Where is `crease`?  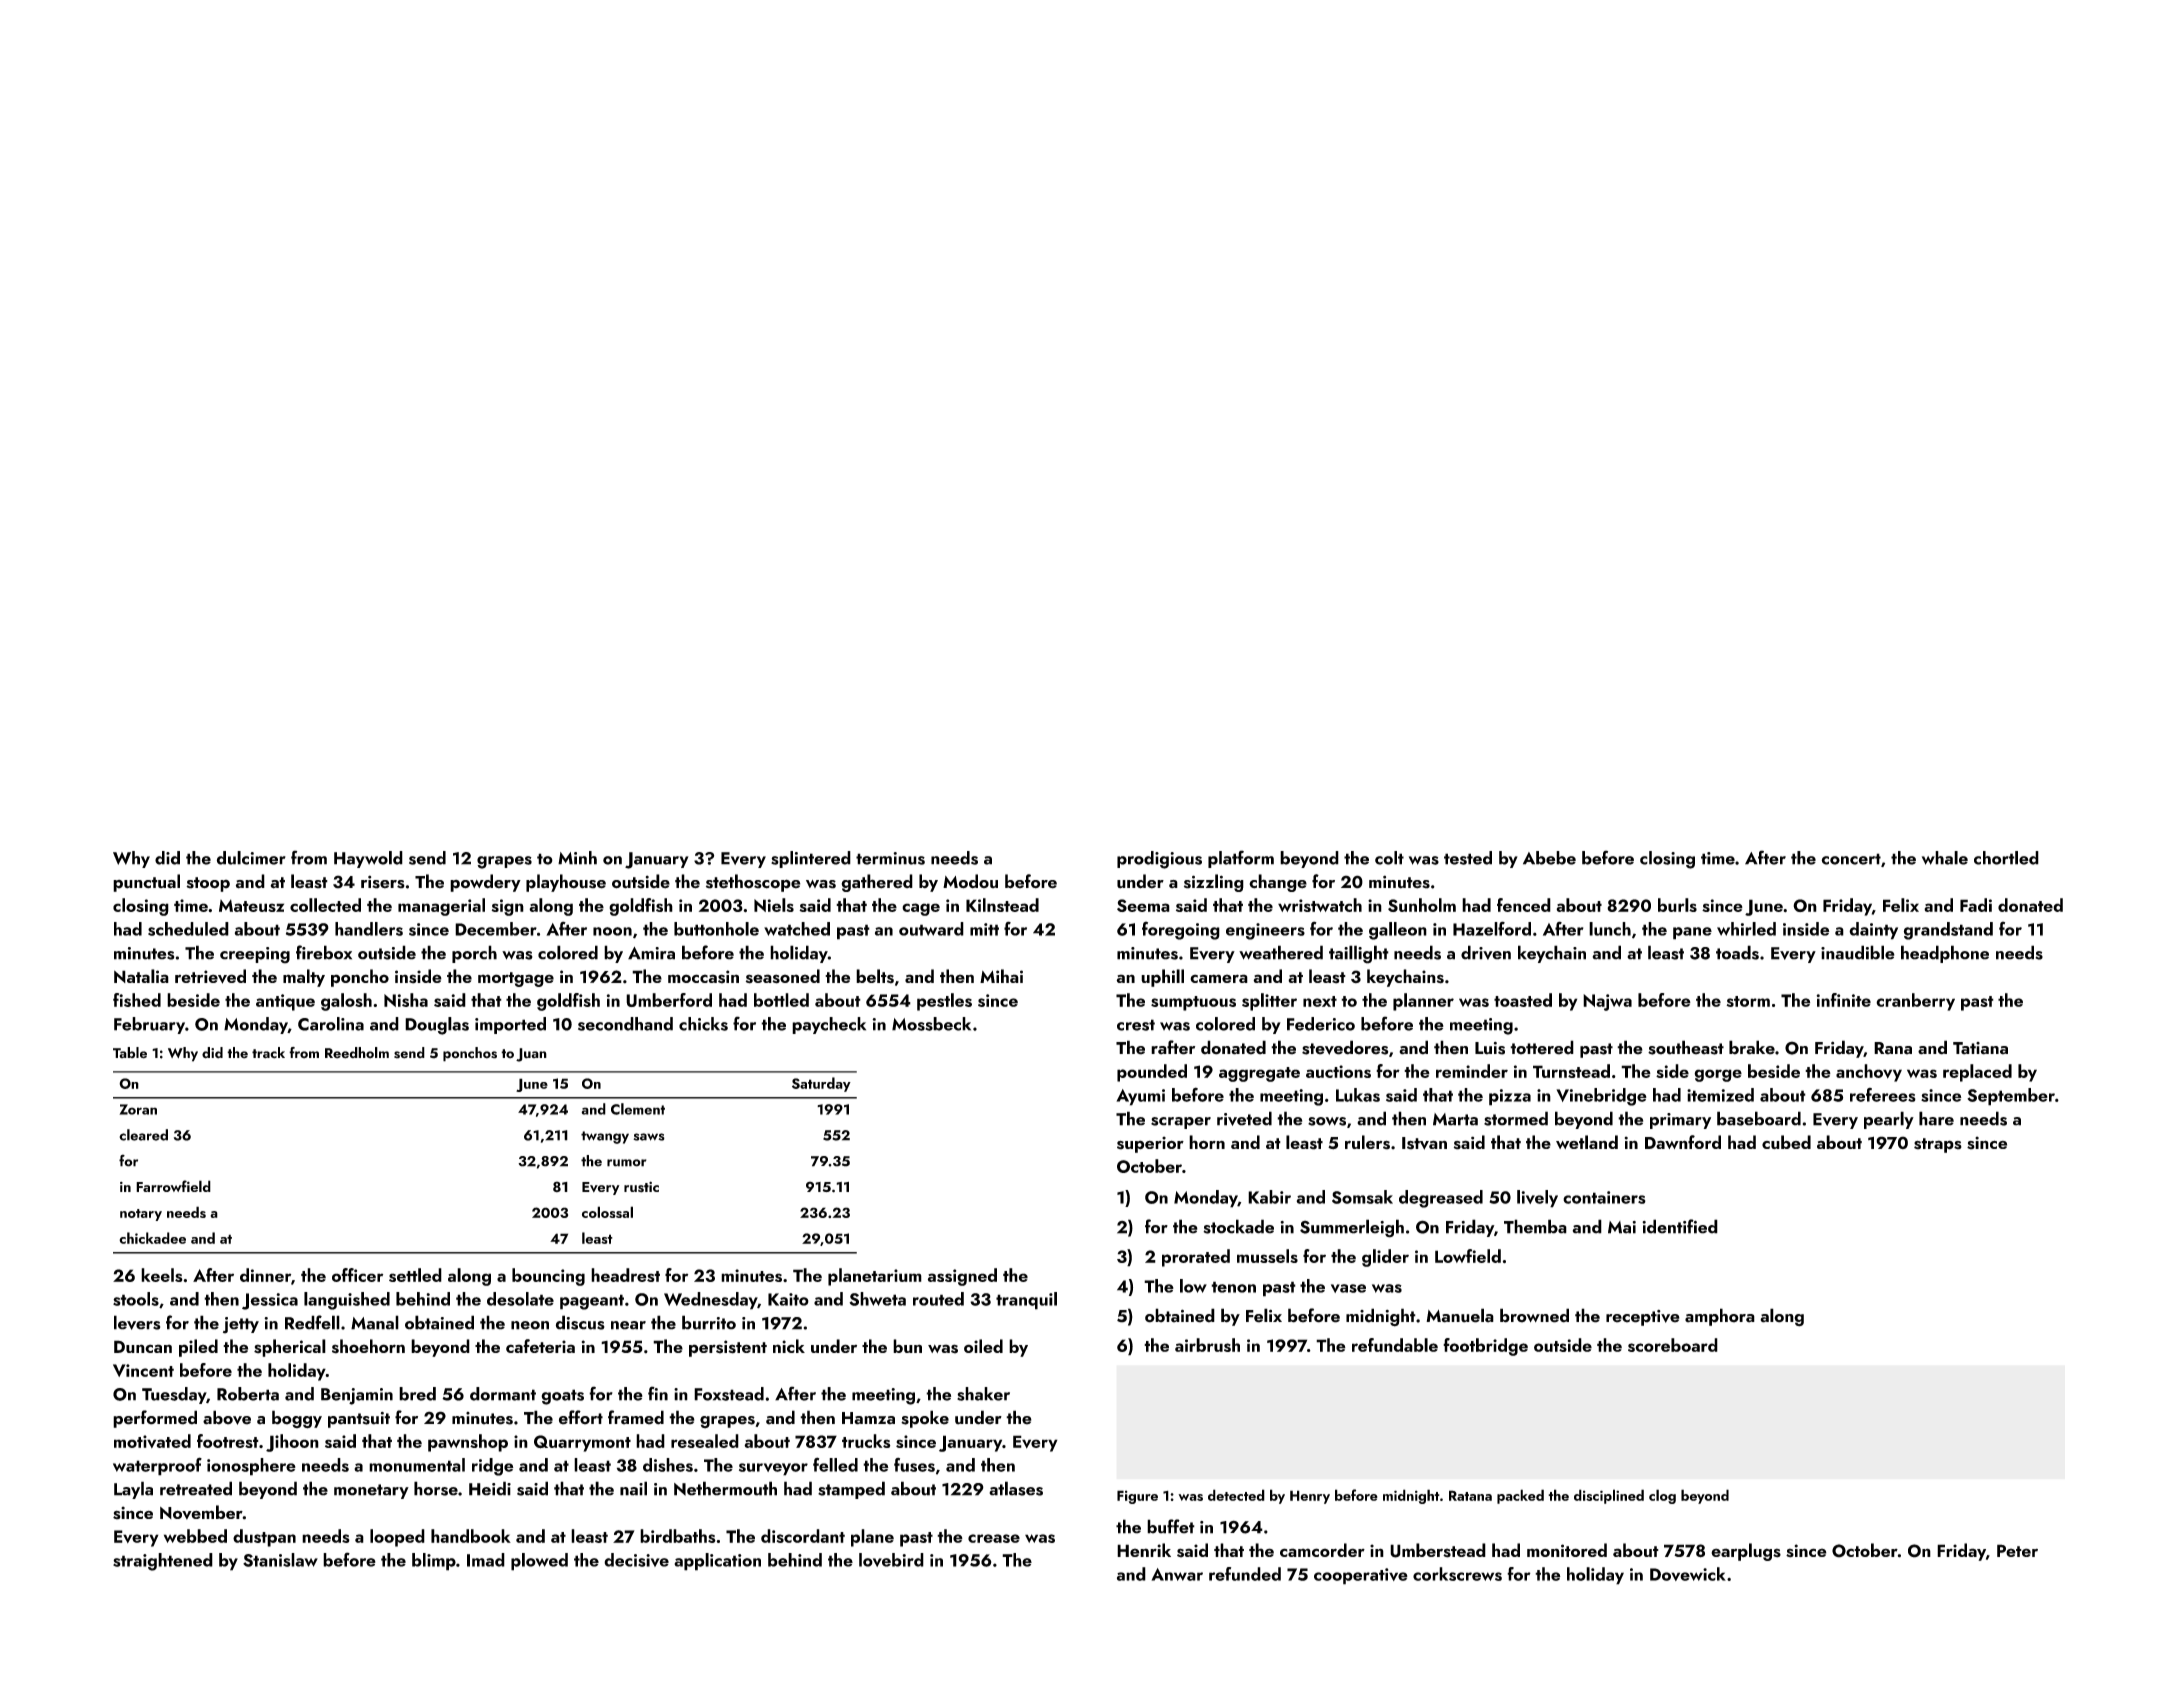
crease is located at coordinates (994, 1538).
